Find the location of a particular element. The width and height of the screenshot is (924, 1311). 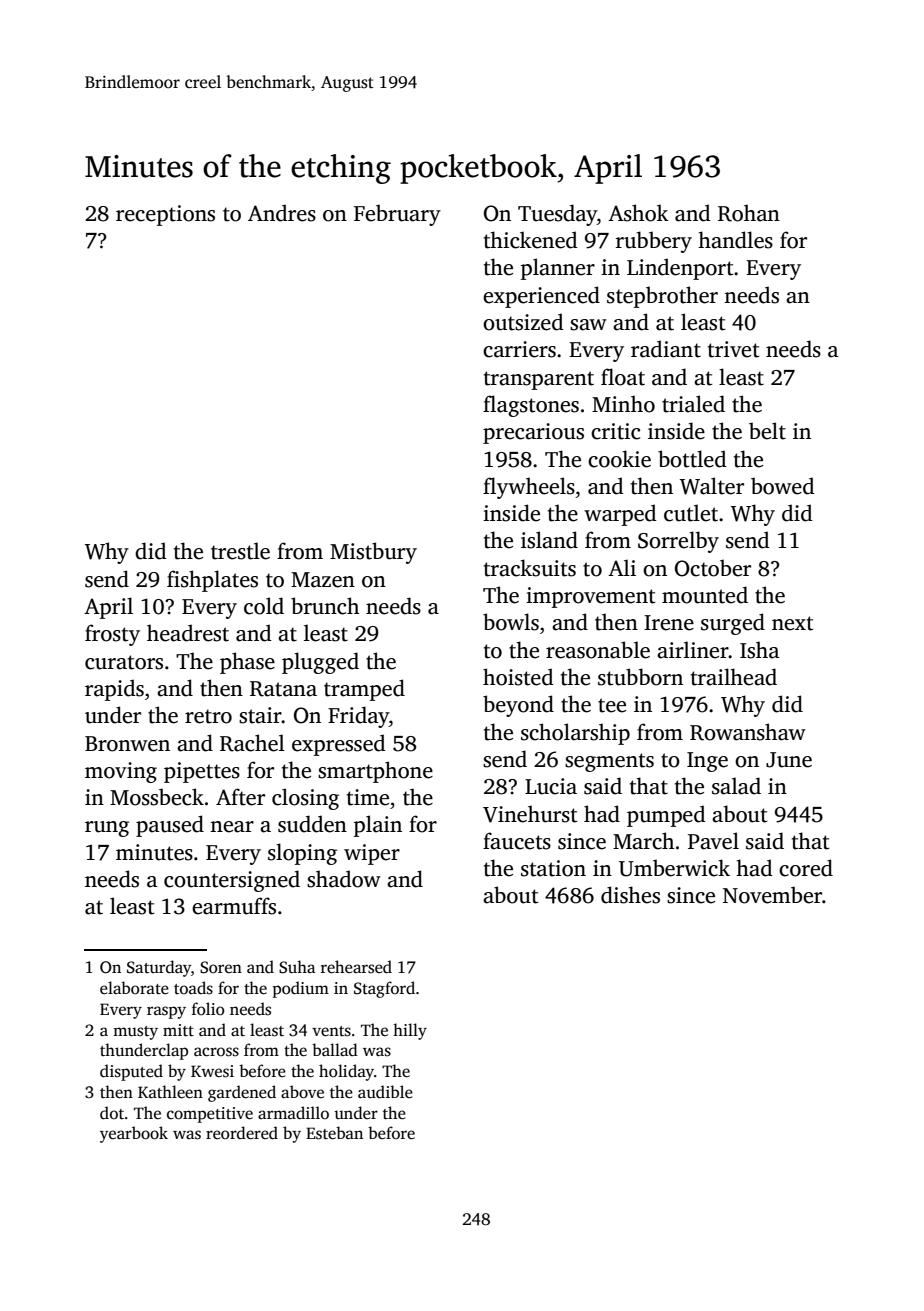

November is located at coordinates (772, 895).
